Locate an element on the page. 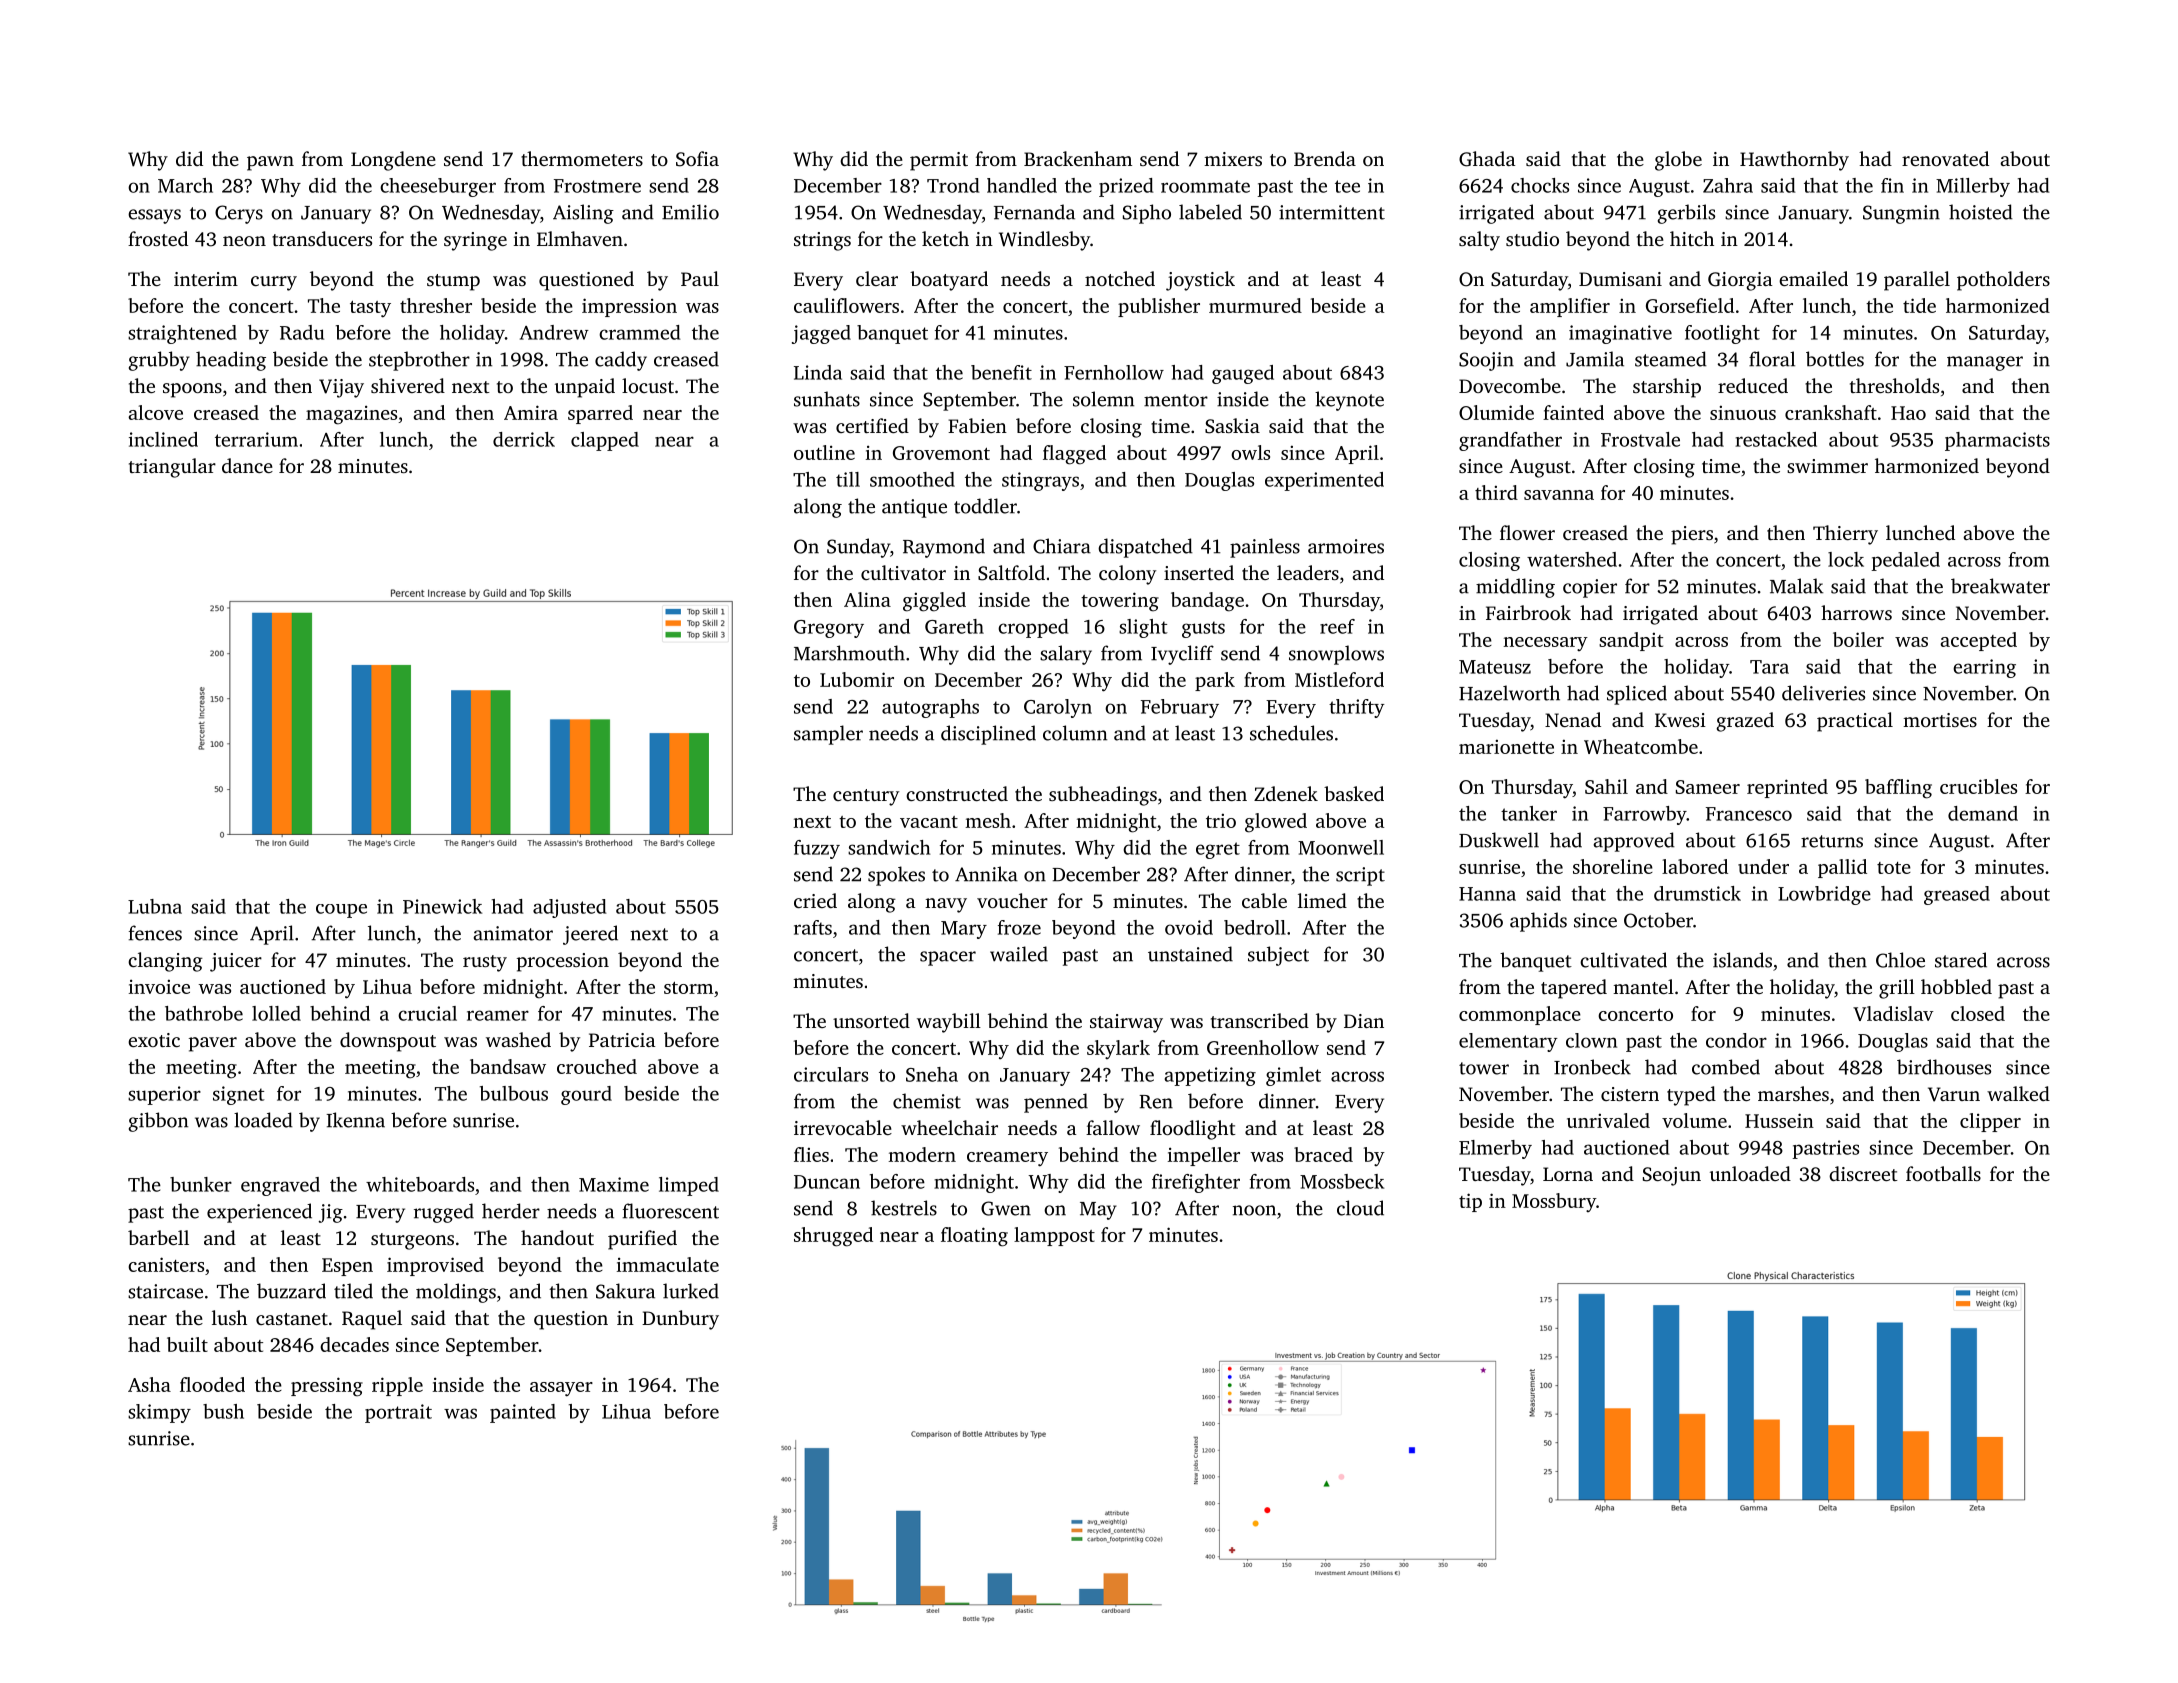 Image resolution: width=2178 pixels, height=1683 pixels. Saltfold is located at coordinates (1011, 573).
